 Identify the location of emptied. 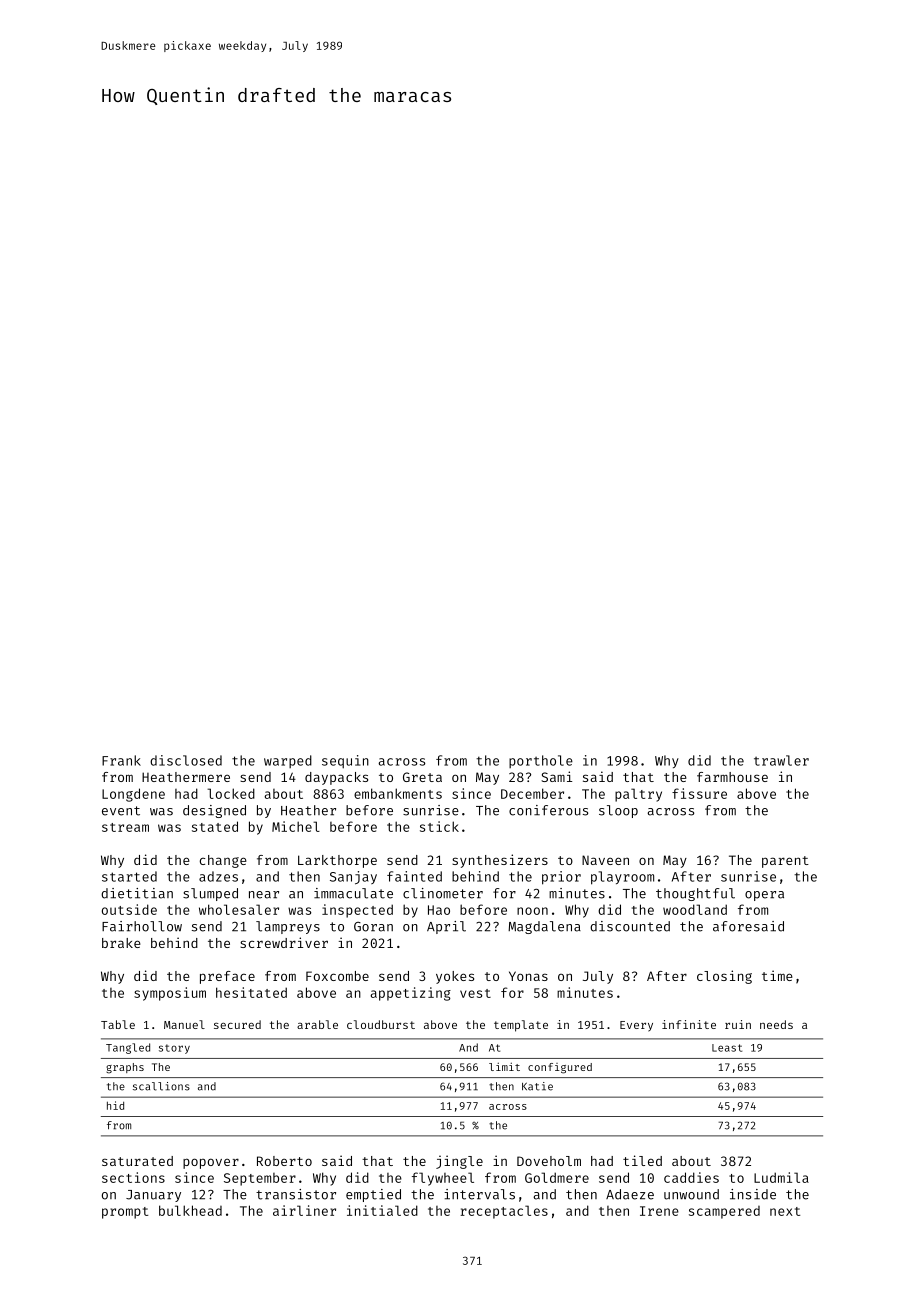
(373, 1195).
